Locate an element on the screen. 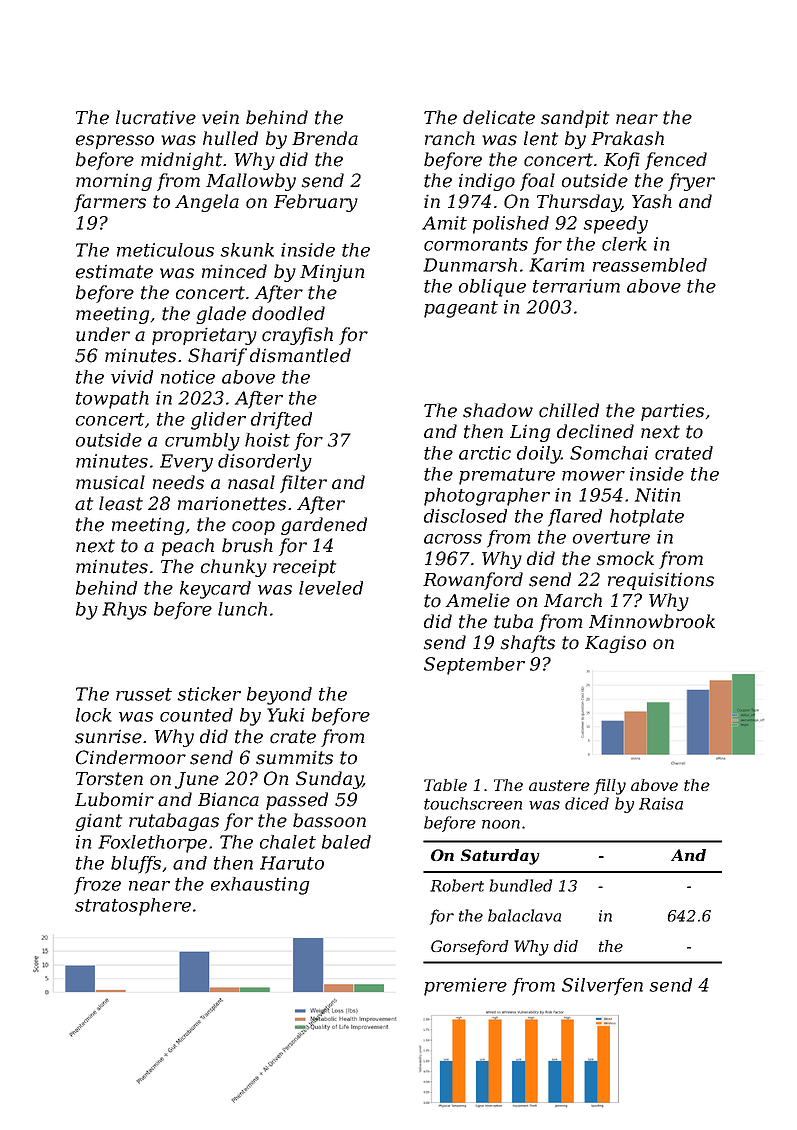 This screenshot has width=797, height=1130. Gorseford is located at coordinates (470, 947).
